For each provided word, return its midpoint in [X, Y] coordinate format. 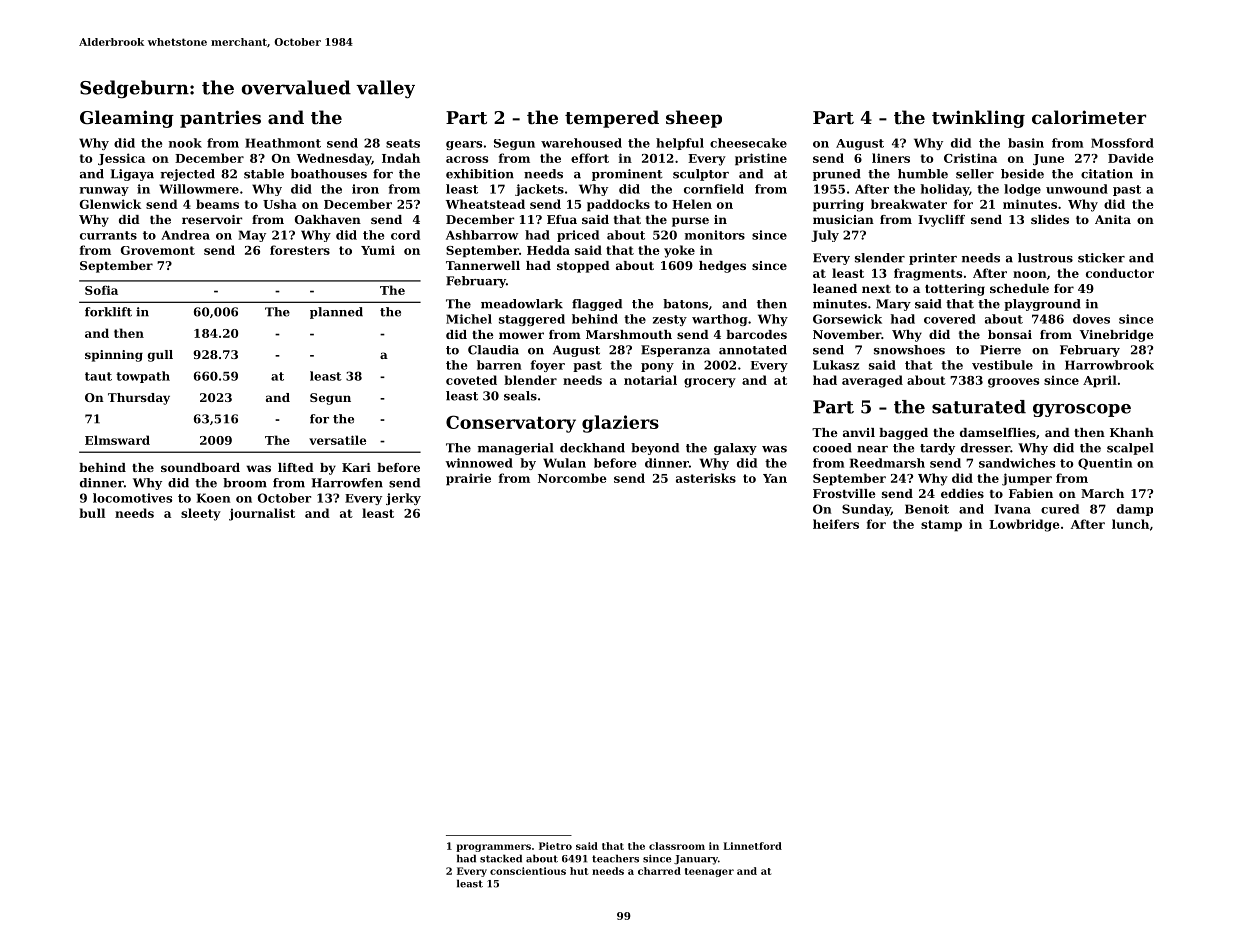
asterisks [706, 478]
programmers [493, 848]
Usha [280, 204]
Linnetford [752, 846]
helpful [680, 144]
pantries [220, 119]
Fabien [1031, 493]
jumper [1027, 479]
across [467, 159]
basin [1026, 143]
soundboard [200, 467]
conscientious [528, 871]
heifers [836, 524]
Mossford [1122, 143]
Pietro [555, 846]
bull [92, 513]
